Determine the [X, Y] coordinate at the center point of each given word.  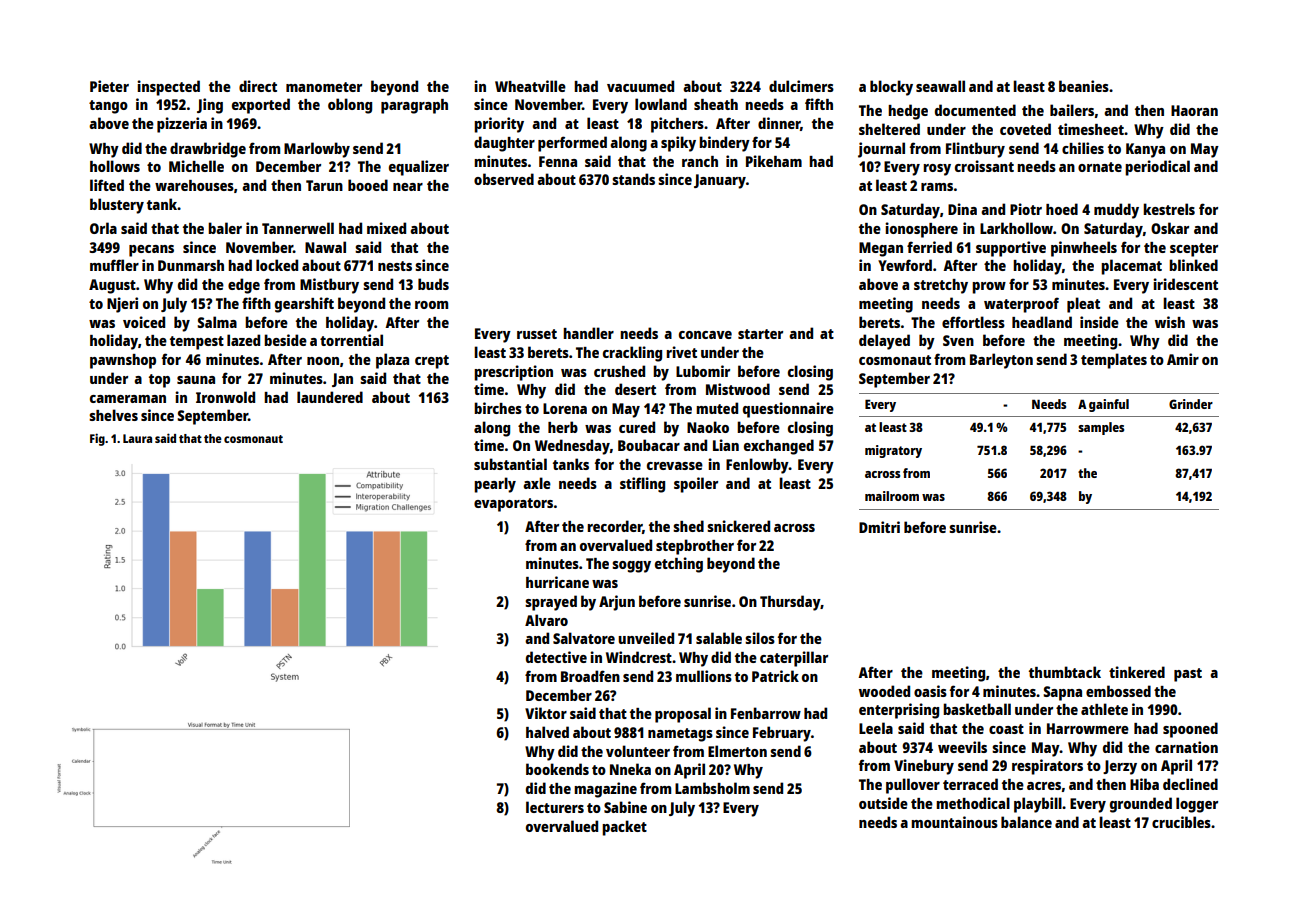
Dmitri [879, 527]
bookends [557, 769]
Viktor [546, 713]
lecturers [555, 807]
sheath [716, 104]
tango [108, 107]
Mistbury [329, 286]
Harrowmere [1088, 728]
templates [1114, 361]
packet [624, 828]
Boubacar [649, 445]
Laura [137, 438]
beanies [1084, 86]
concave [705, 335]
